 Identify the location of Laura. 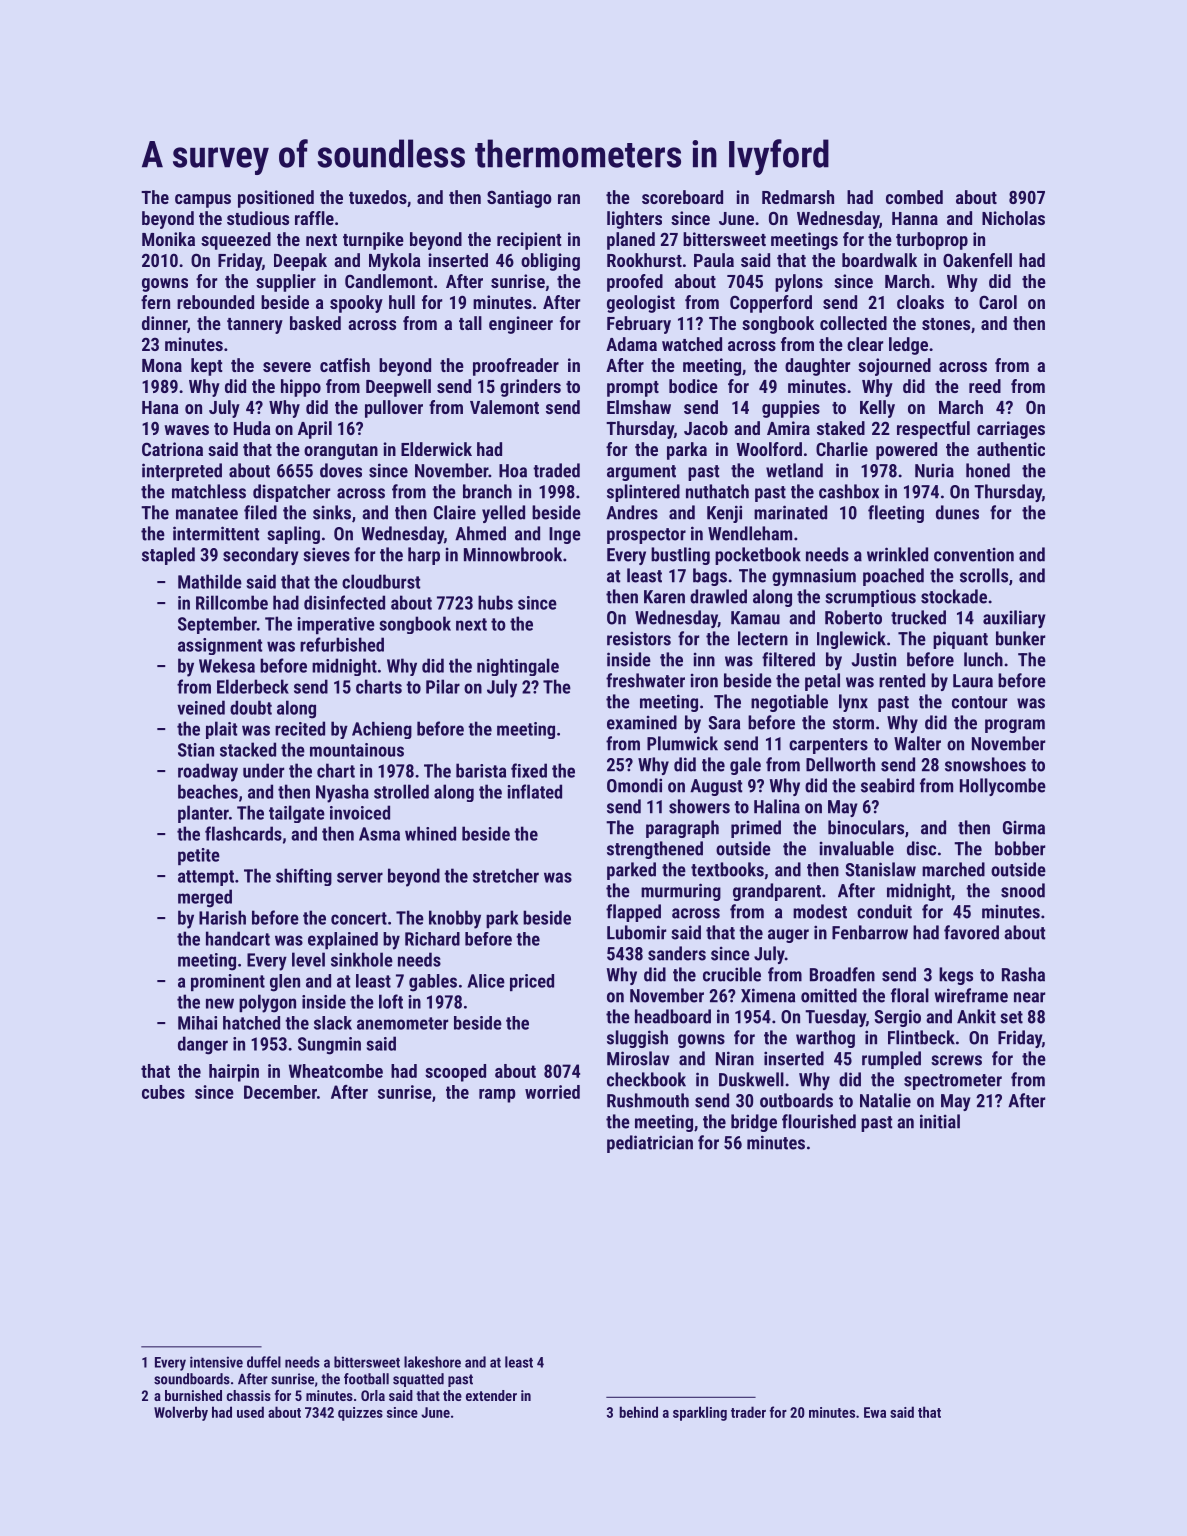
(973, 681).
